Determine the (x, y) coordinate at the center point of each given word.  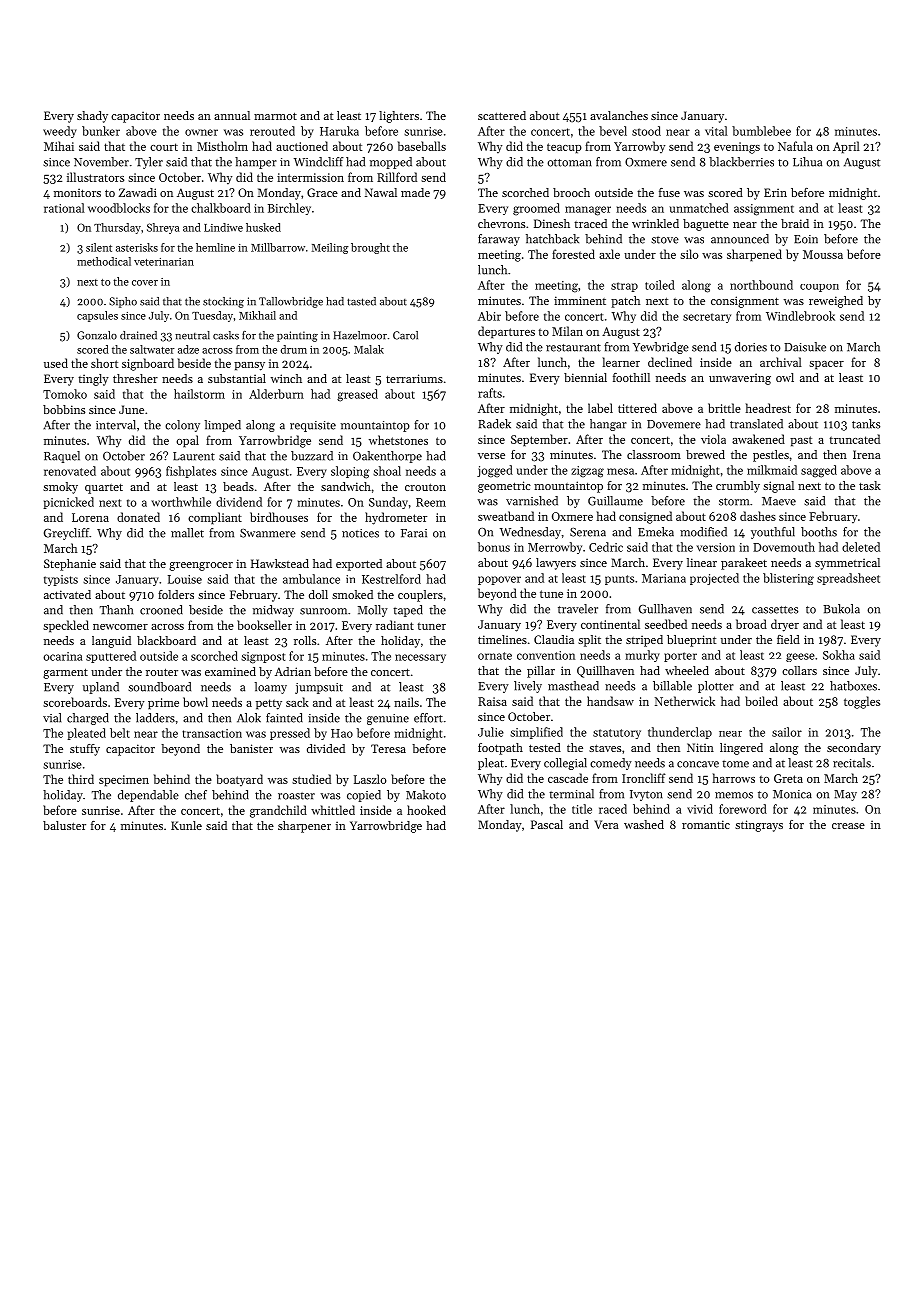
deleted (861, 547)
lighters (399, 117)
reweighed (836, 302)
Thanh (116, 610)
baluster (64, 825)
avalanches (619, 115)
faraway (499, 240)
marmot (275, 116)
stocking (223, 302)
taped (408, 611)
